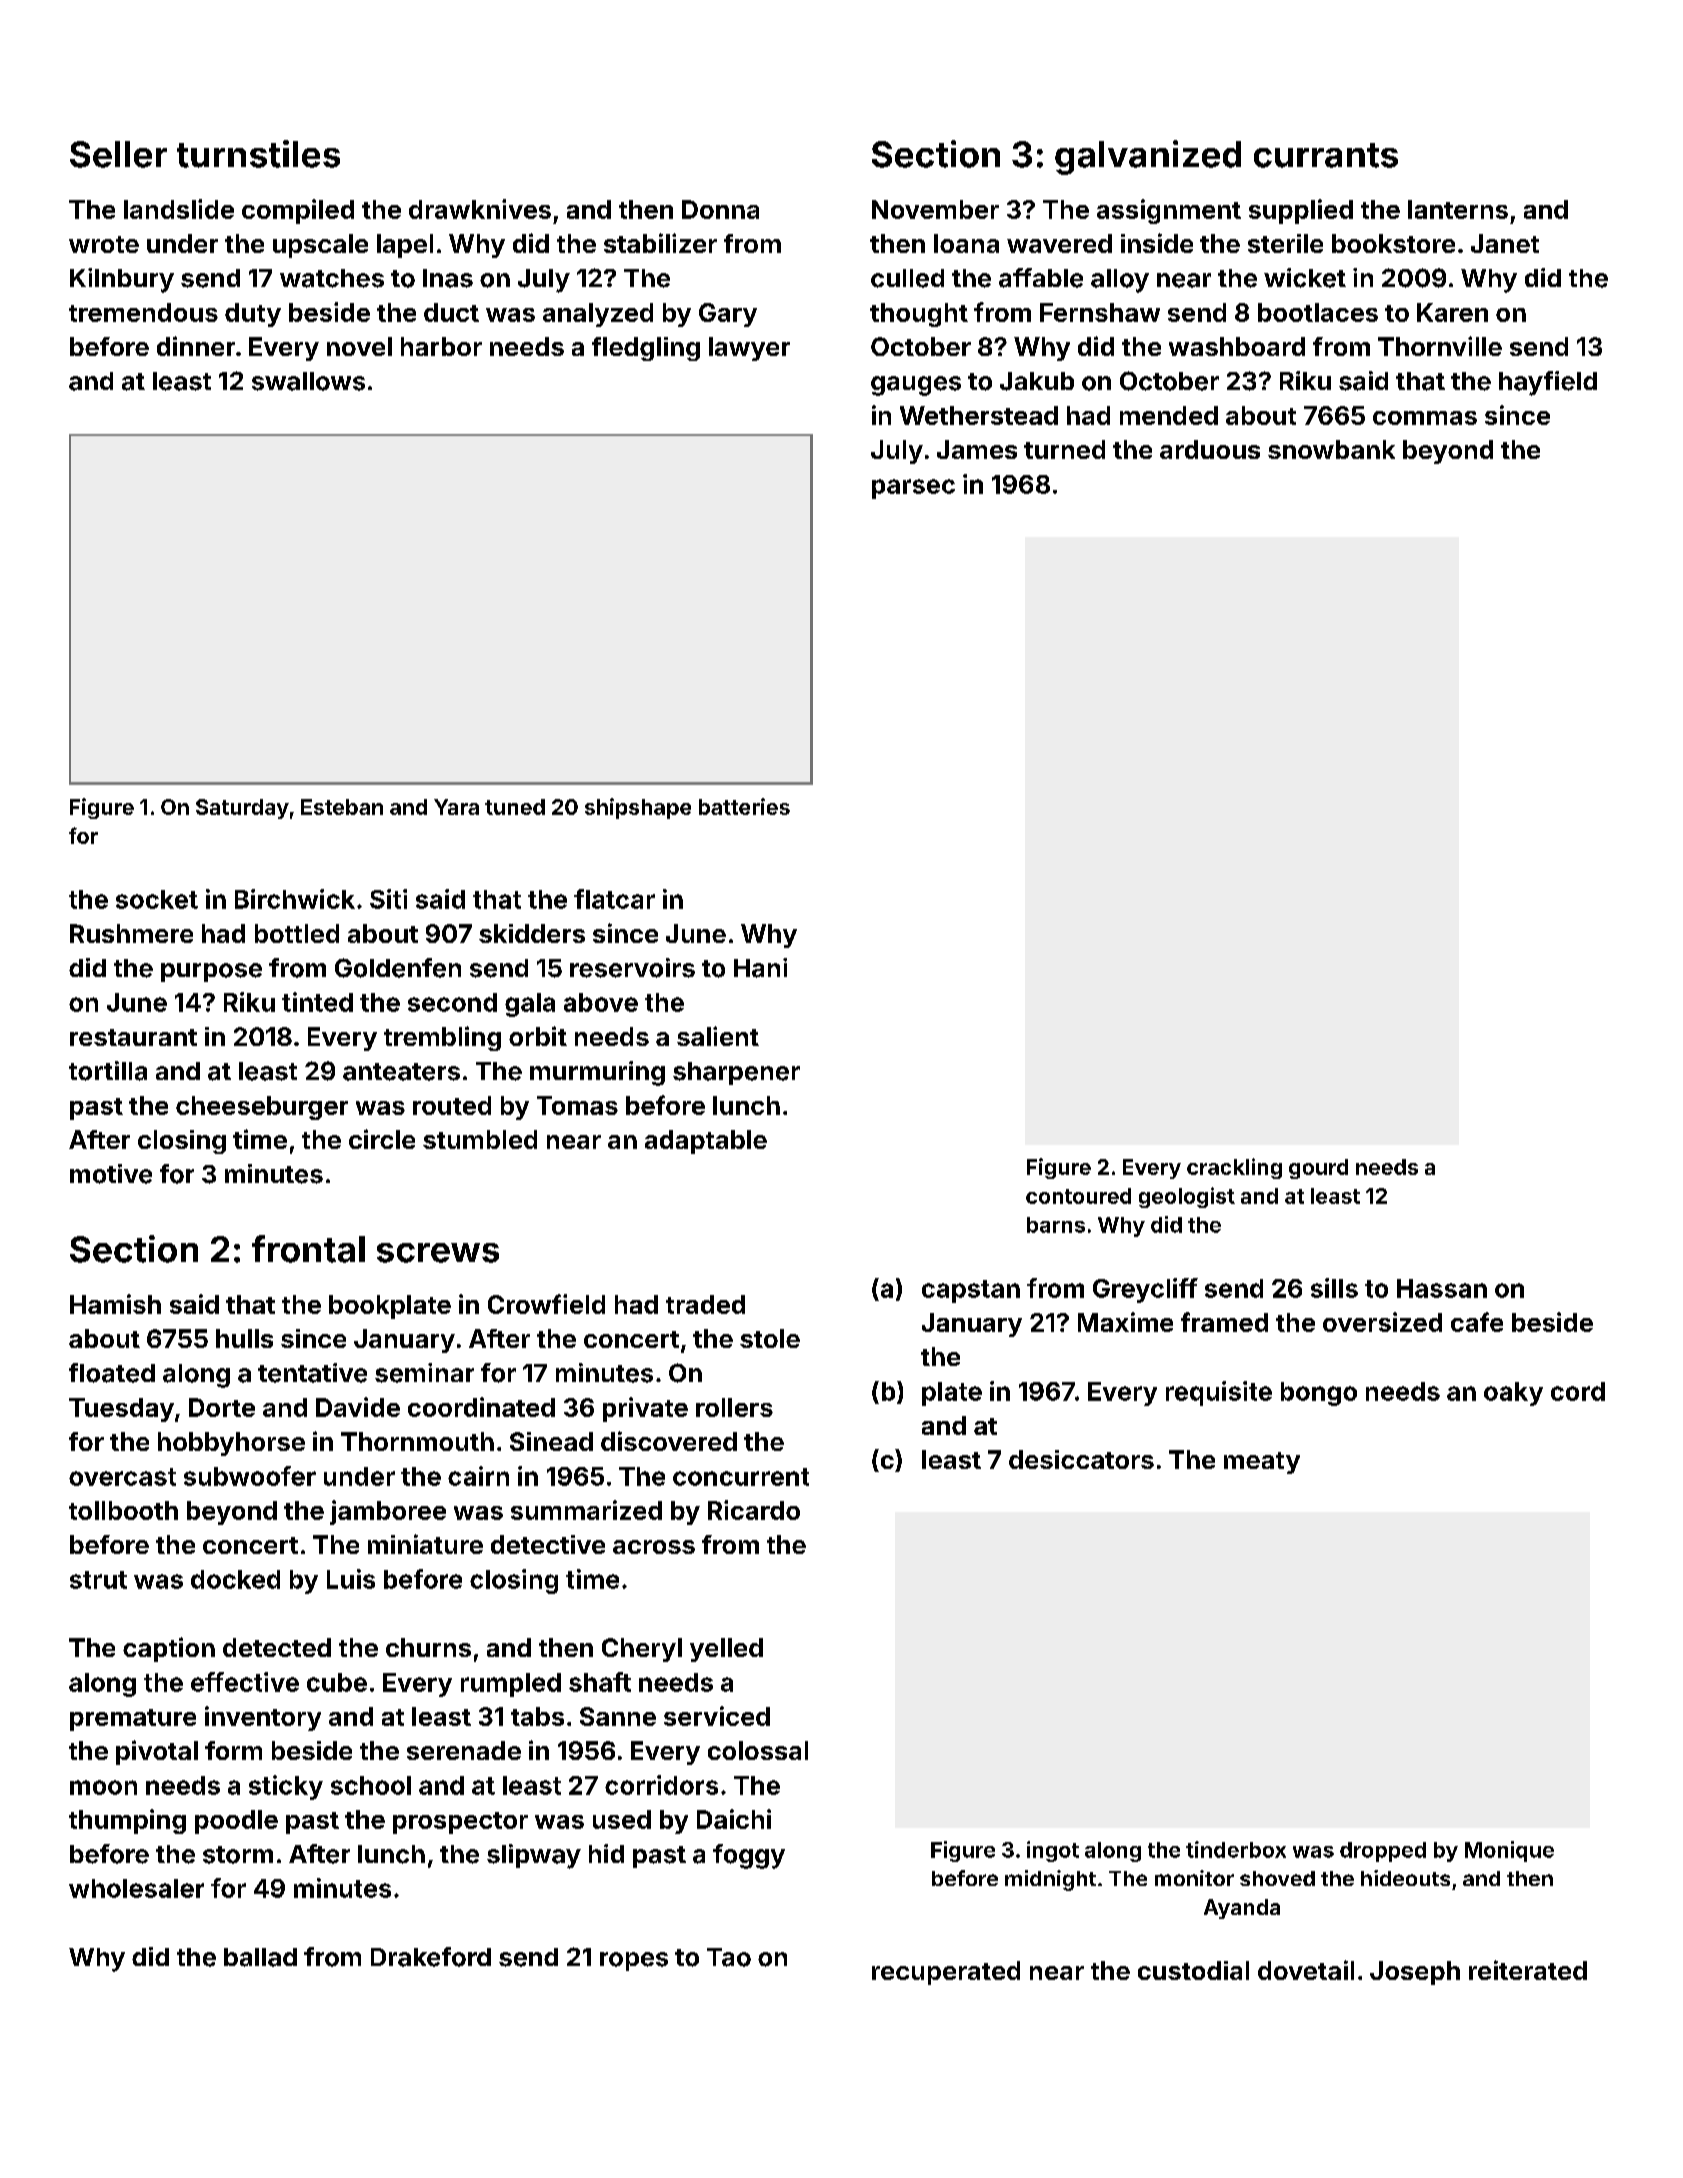  What do you see at coordinates (308, 381) in the page?
I see `swallows` at bounding box center [308, 381].
